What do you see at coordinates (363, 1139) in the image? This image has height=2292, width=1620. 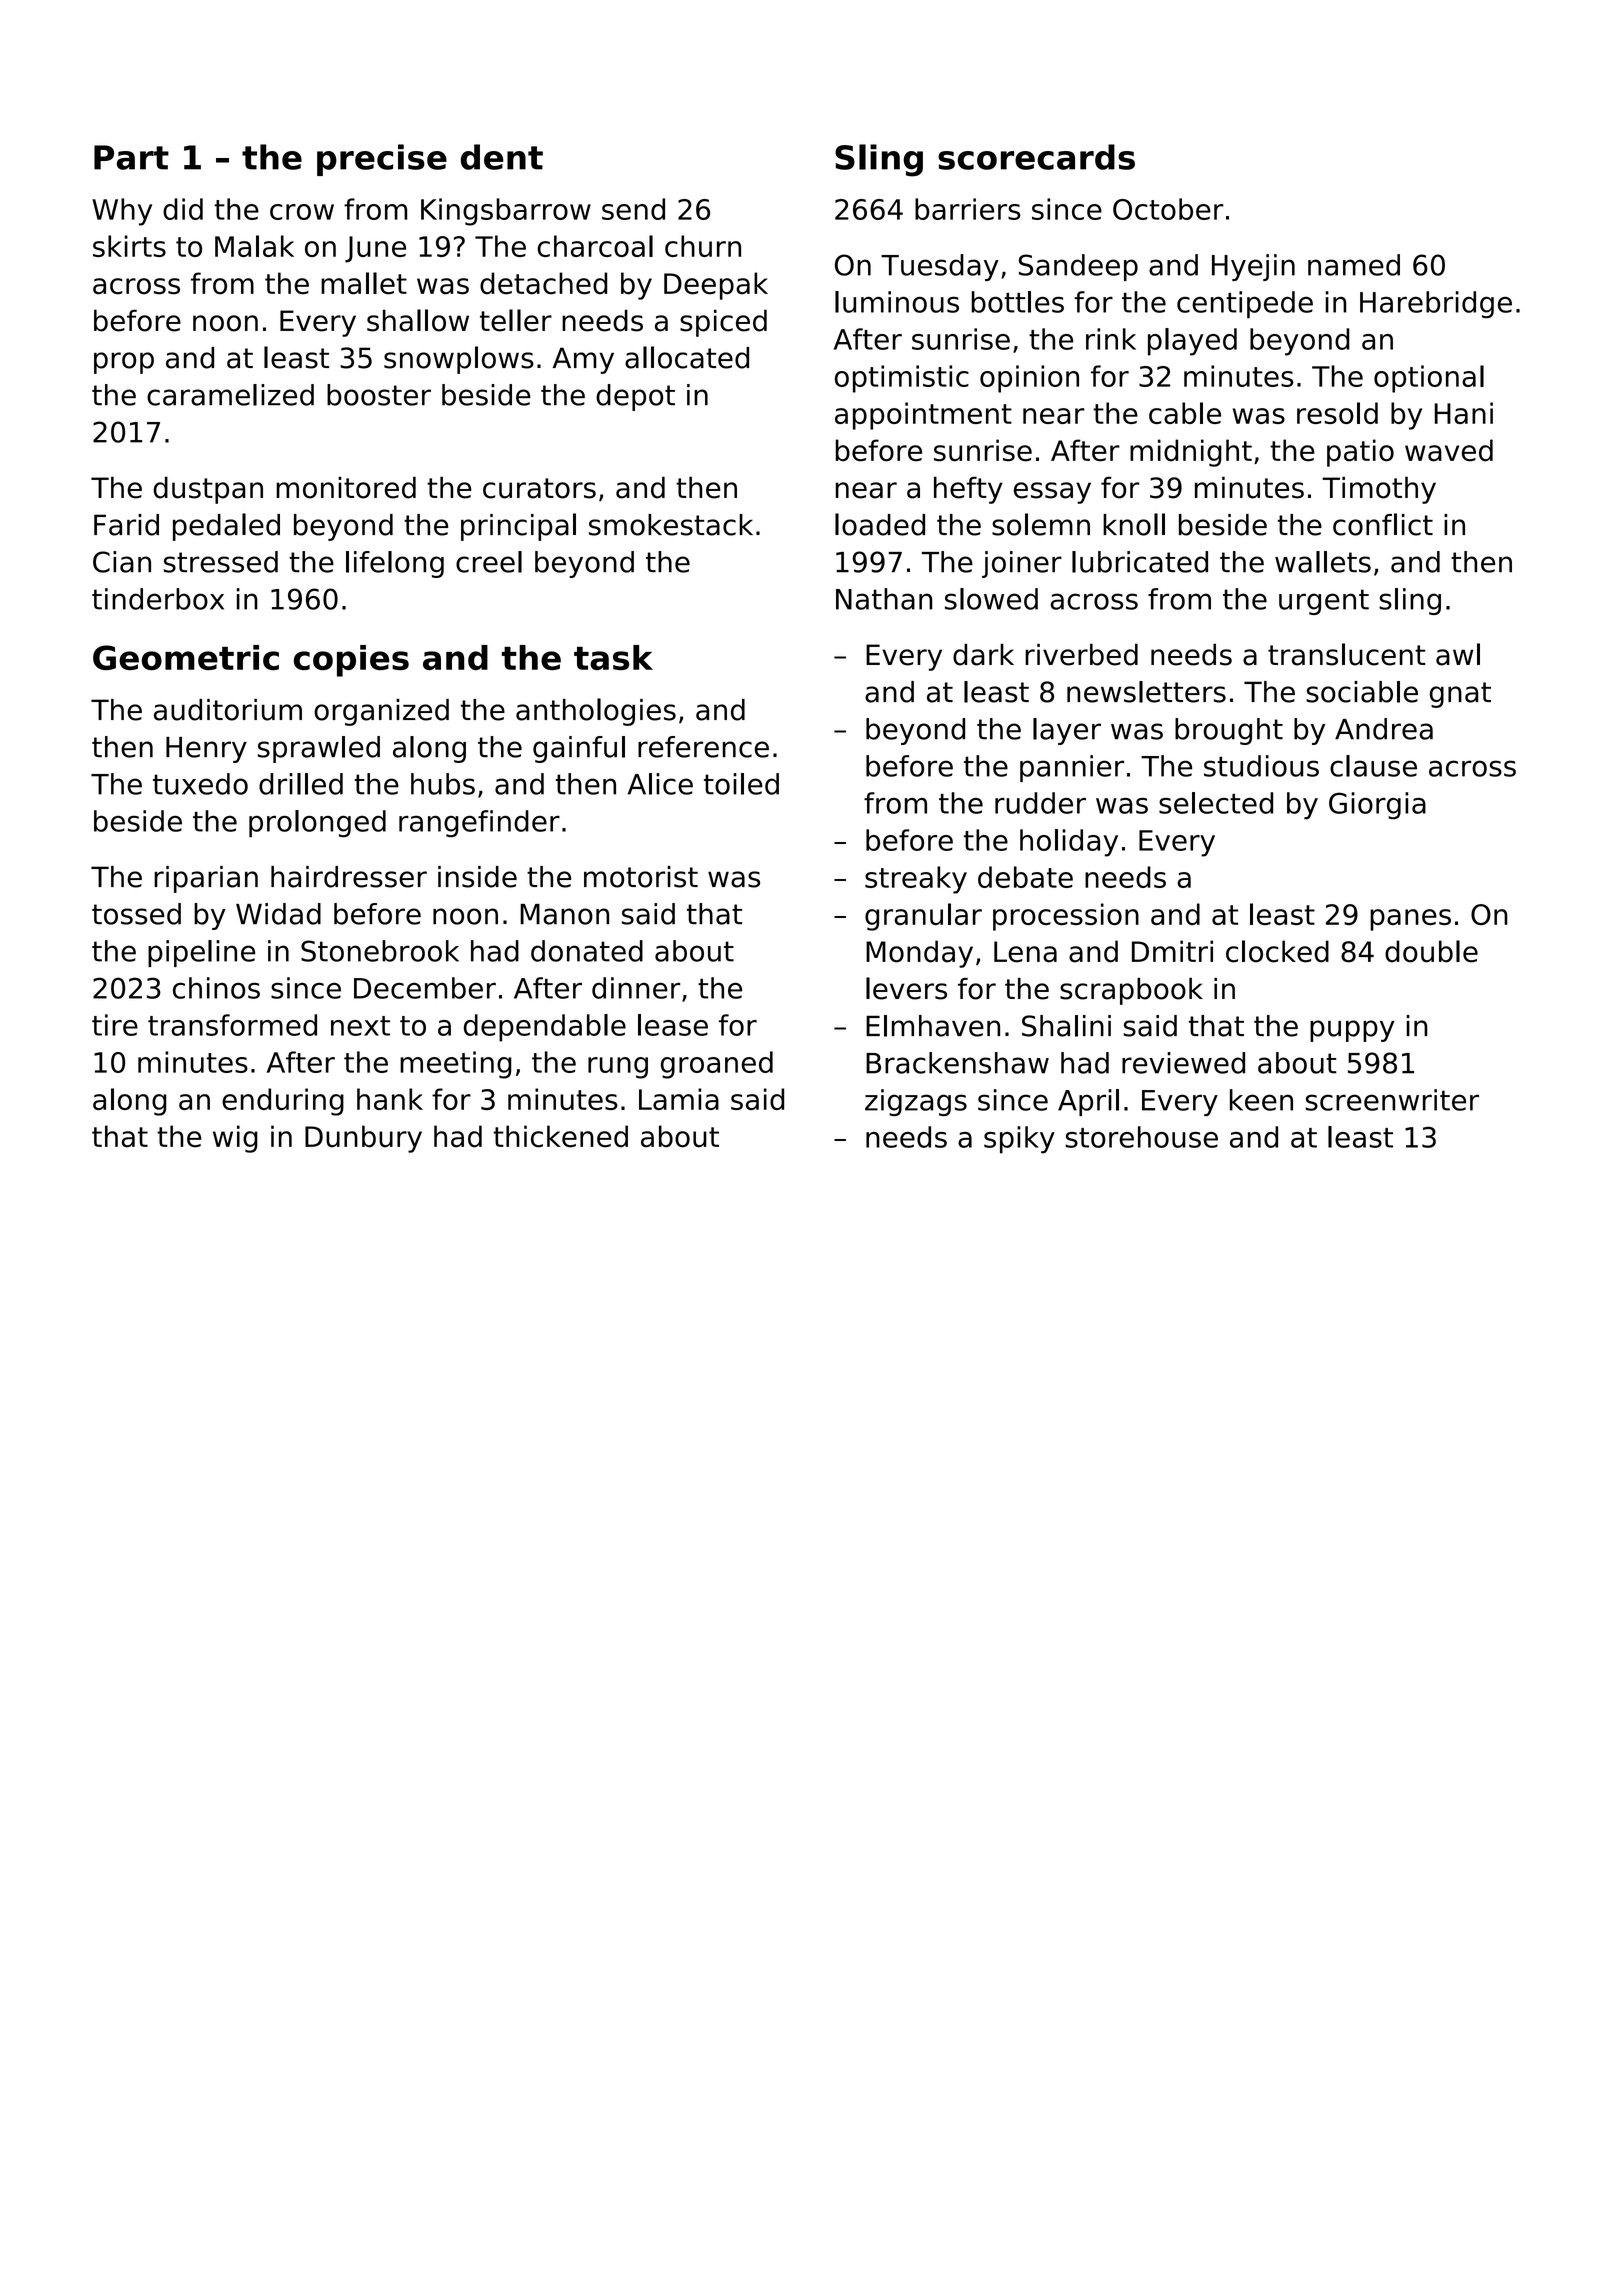 I see `Dunbury` at bounding box center [363, 1139].
